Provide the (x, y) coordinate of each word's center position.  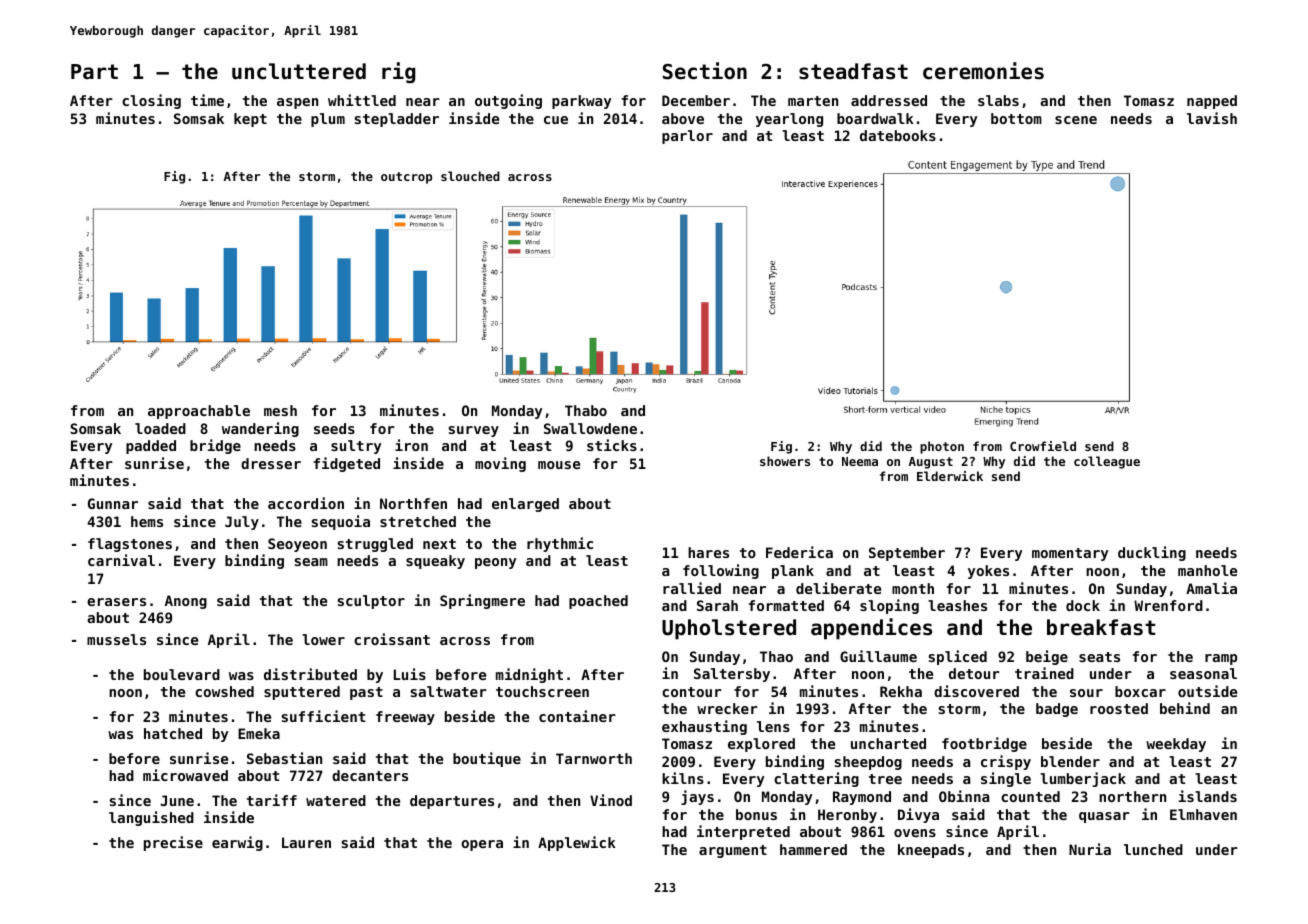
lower (323, 639)
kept (250, 120)
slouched (470, 176)
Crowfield (1043, 446)
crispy (1006, 762)
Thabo (586, 410)
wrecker (727, 708)
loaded (160, 428)
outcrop (406, 178)
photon (942, 447)
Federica (799, 552)
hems (147, 521)
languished (151, 818)
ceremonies (983, 71)
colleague (1107, 462)
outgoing (508, 101)
